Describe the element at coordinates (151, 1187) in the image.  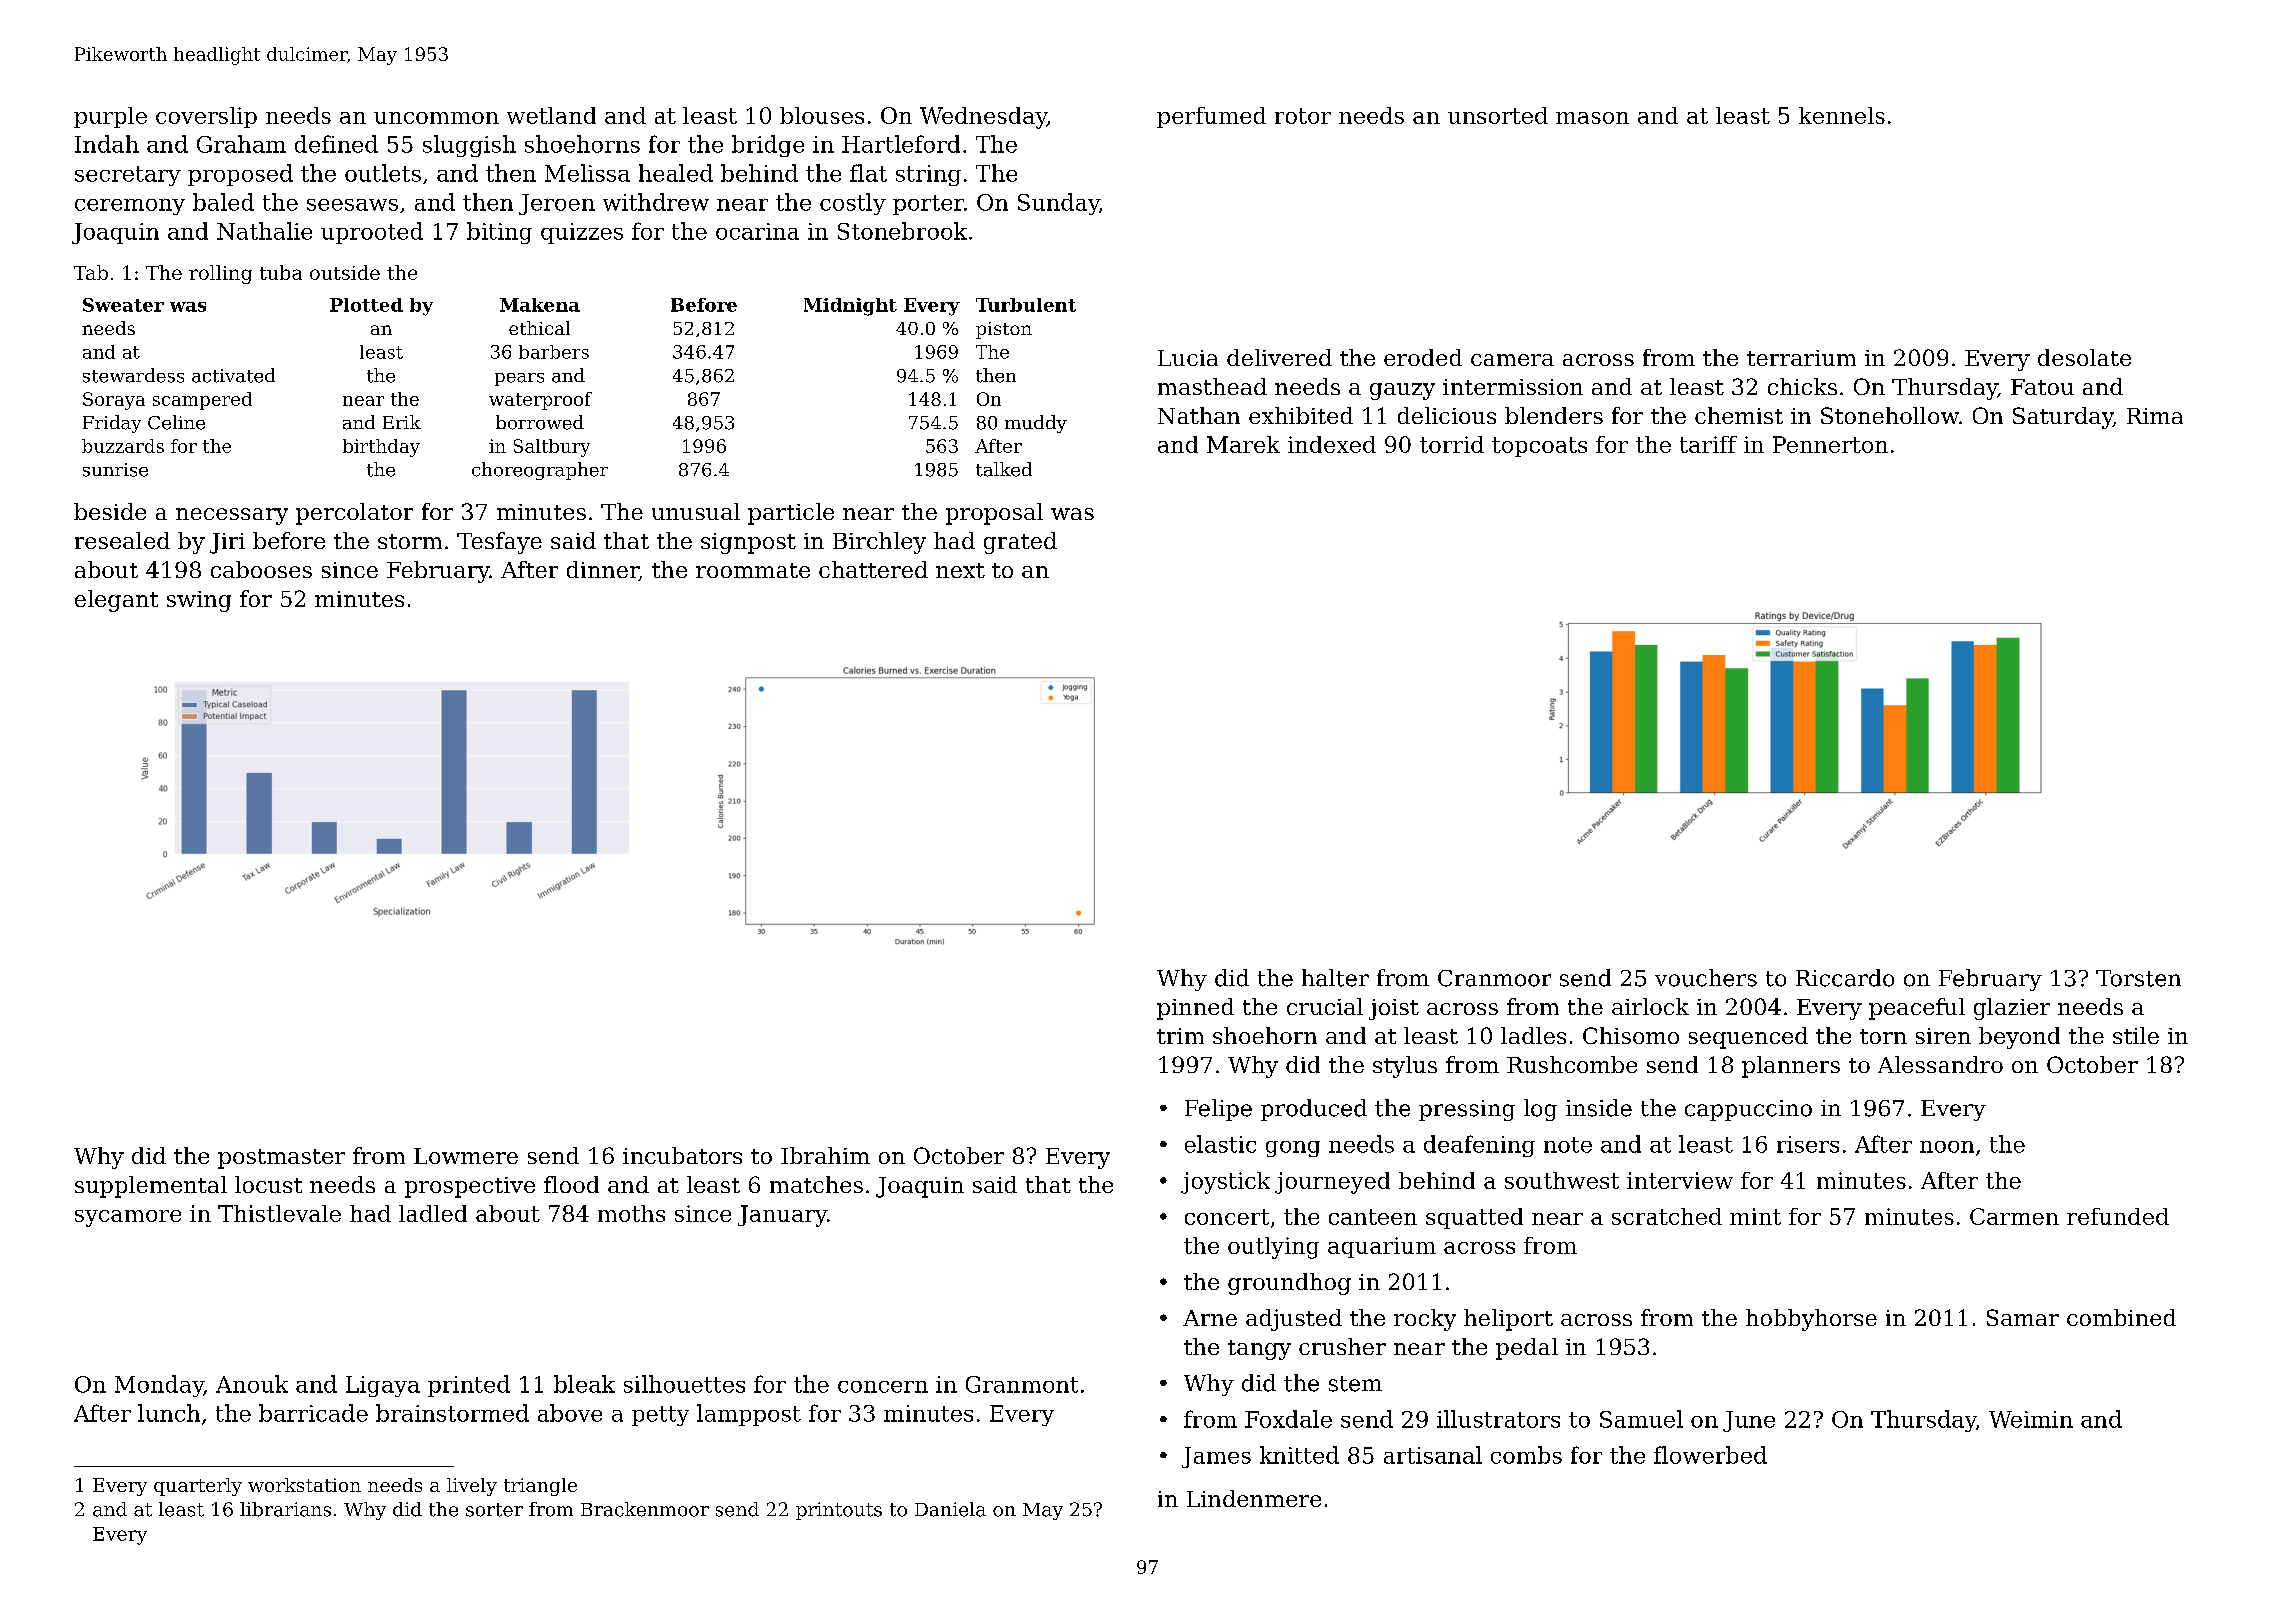
I see `supplemental` at that location.
